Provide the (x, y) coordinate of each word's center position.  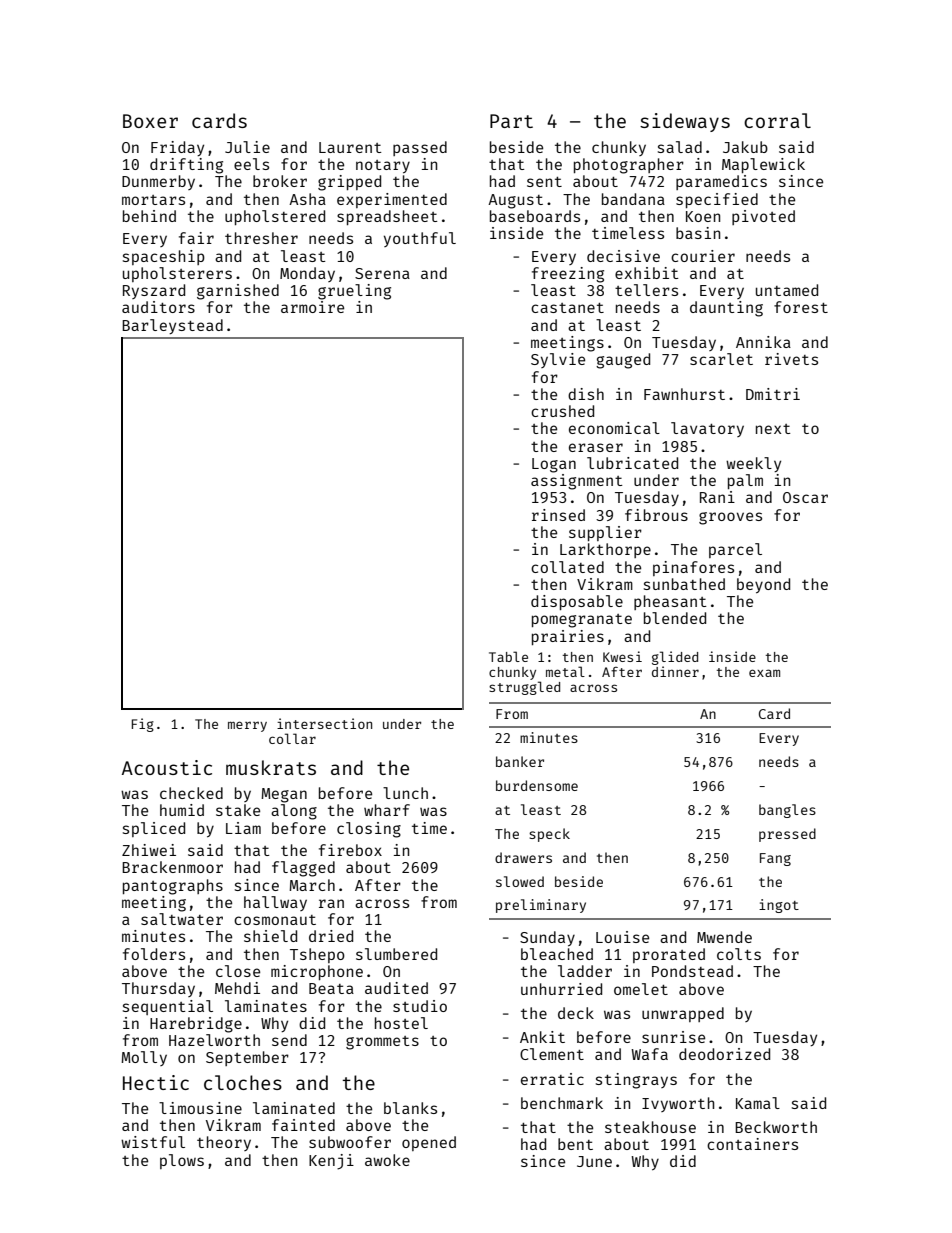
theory (224, 1143)
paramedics (721, 182)
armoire (312, 307)
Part (511, 121)
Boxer (150, 121)
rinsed (558, 515)
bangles (787, 811)
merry (247, 726)
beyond (763, 585)
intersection (324, 723)
